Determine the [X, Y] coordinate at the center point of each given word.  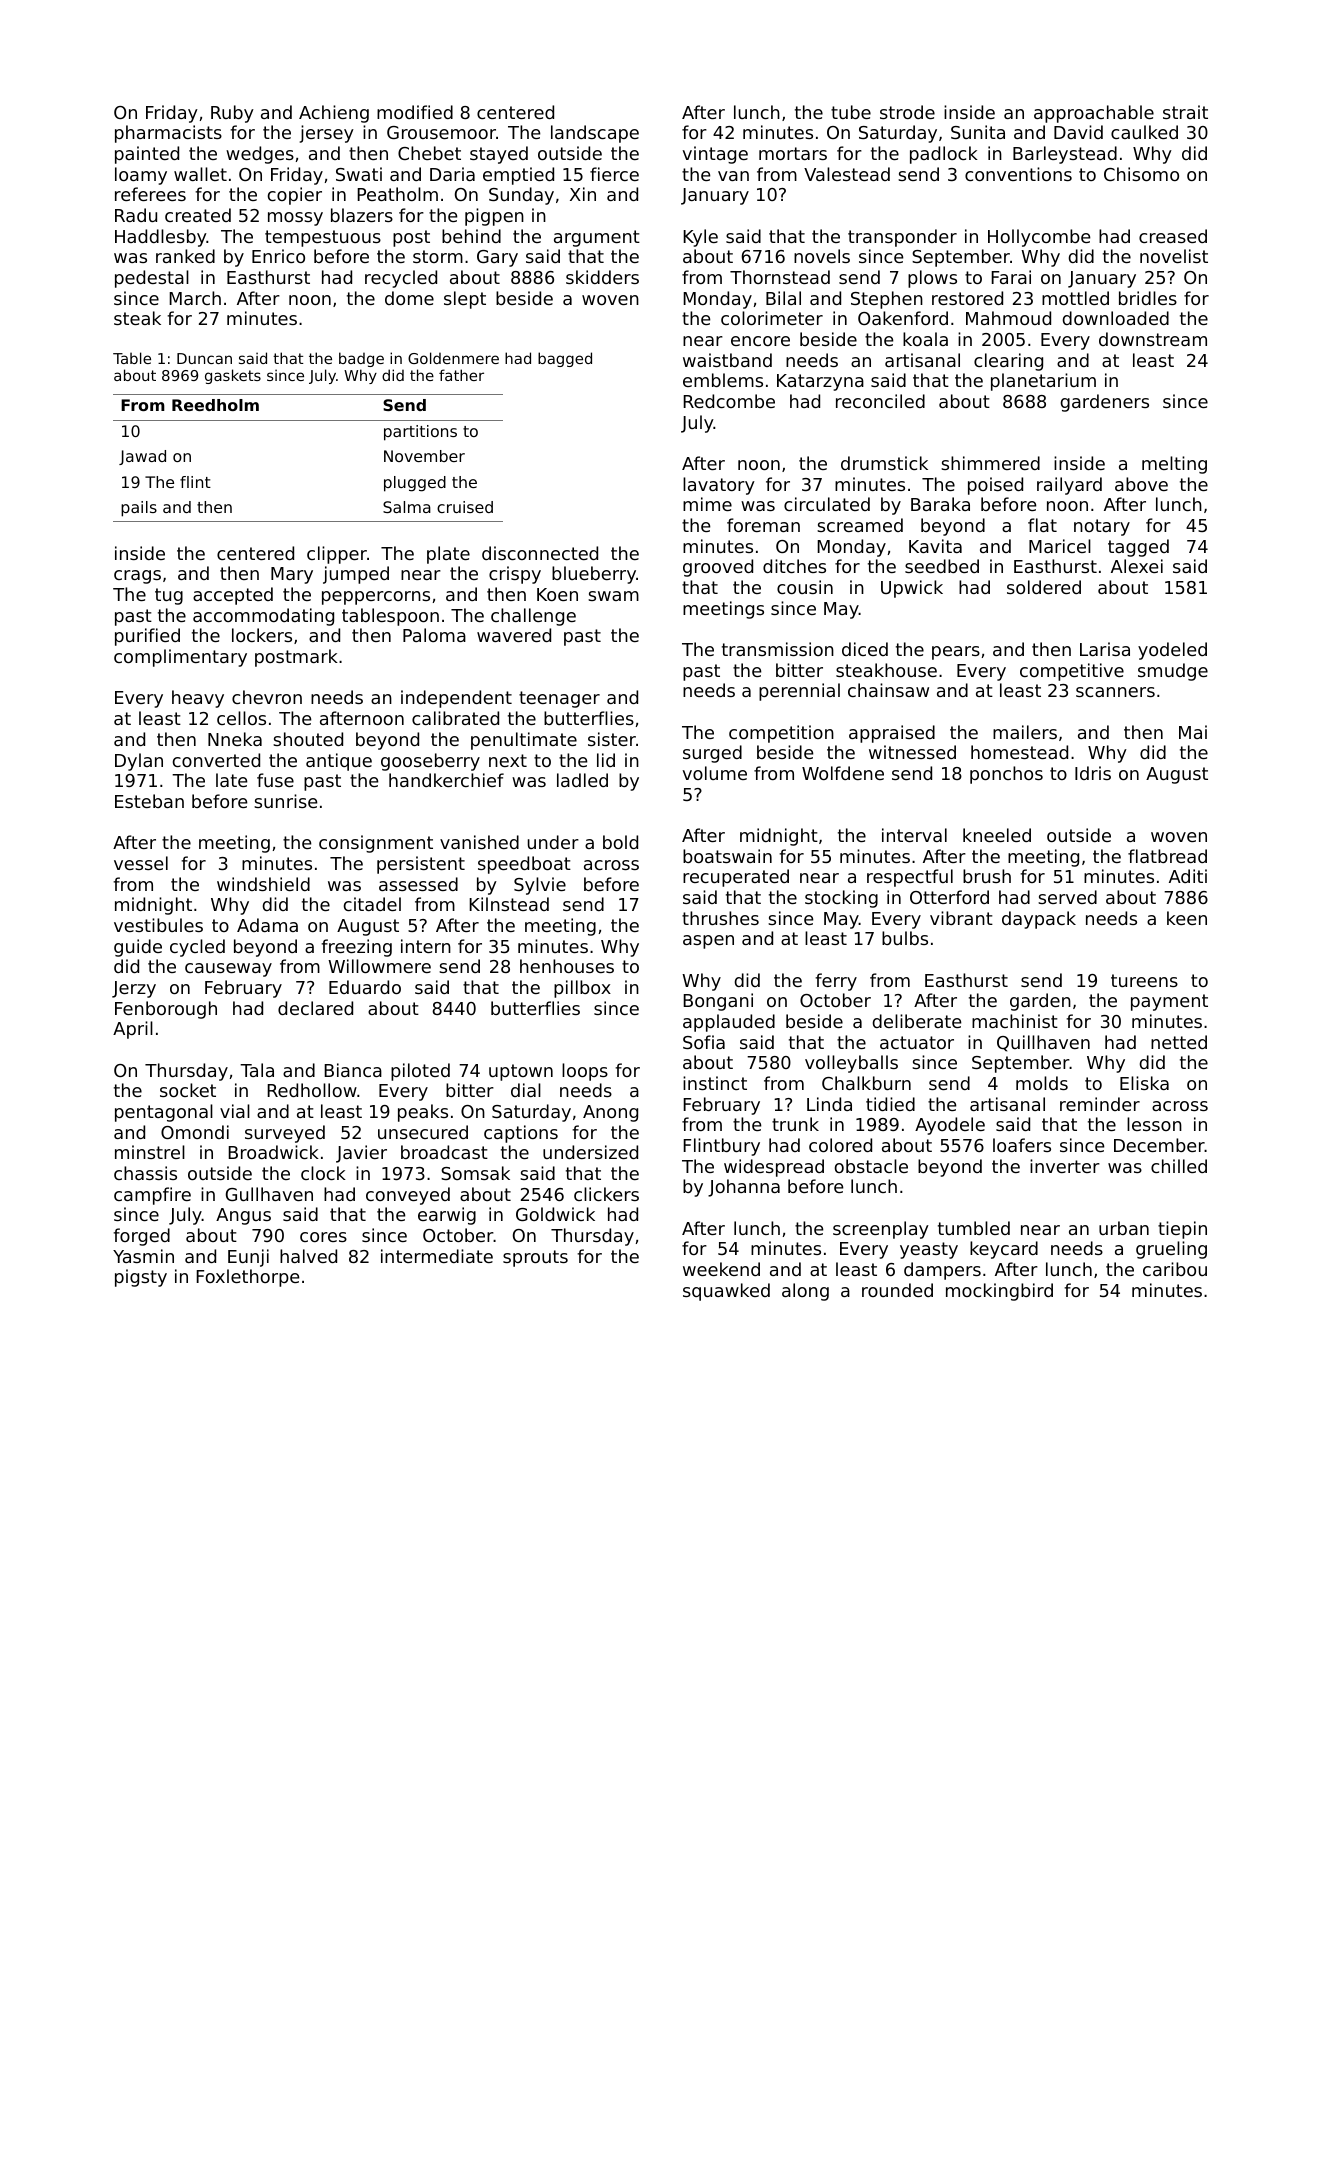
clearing [1008, 362]
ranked [185, 256]
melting [1174, 465]
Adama [267, 925]
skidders [602, 277]
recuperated [736, 878]
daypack [1039, 920]
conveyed [408, 1196]
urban [1124, 1228]
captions [521, 1134]
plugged [415, 484]
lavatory [719, 486]
